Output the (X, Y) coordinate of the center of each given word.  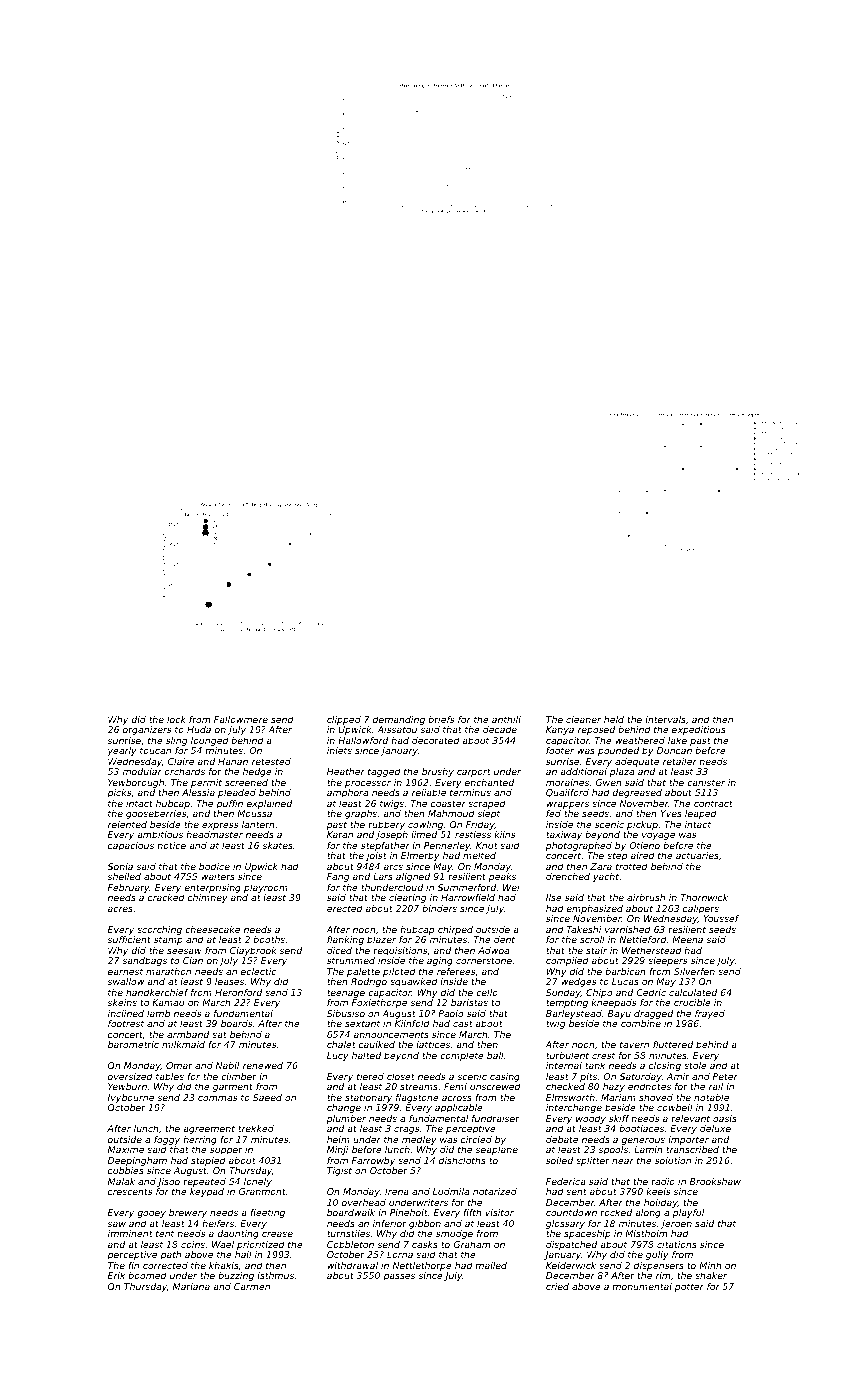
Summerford (467, 887)
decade (500, 729)
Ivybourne (131, 1098)
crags (407, 1130)
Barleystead (574, 1014)
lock (176, 719)
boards (237, 1023)
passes (399, 1277)
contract (713, 803)
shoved (656, 1097)
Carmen (252, 1286)
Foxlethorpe (379, 1003)
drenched (568, 876)
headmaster (214, 834)
